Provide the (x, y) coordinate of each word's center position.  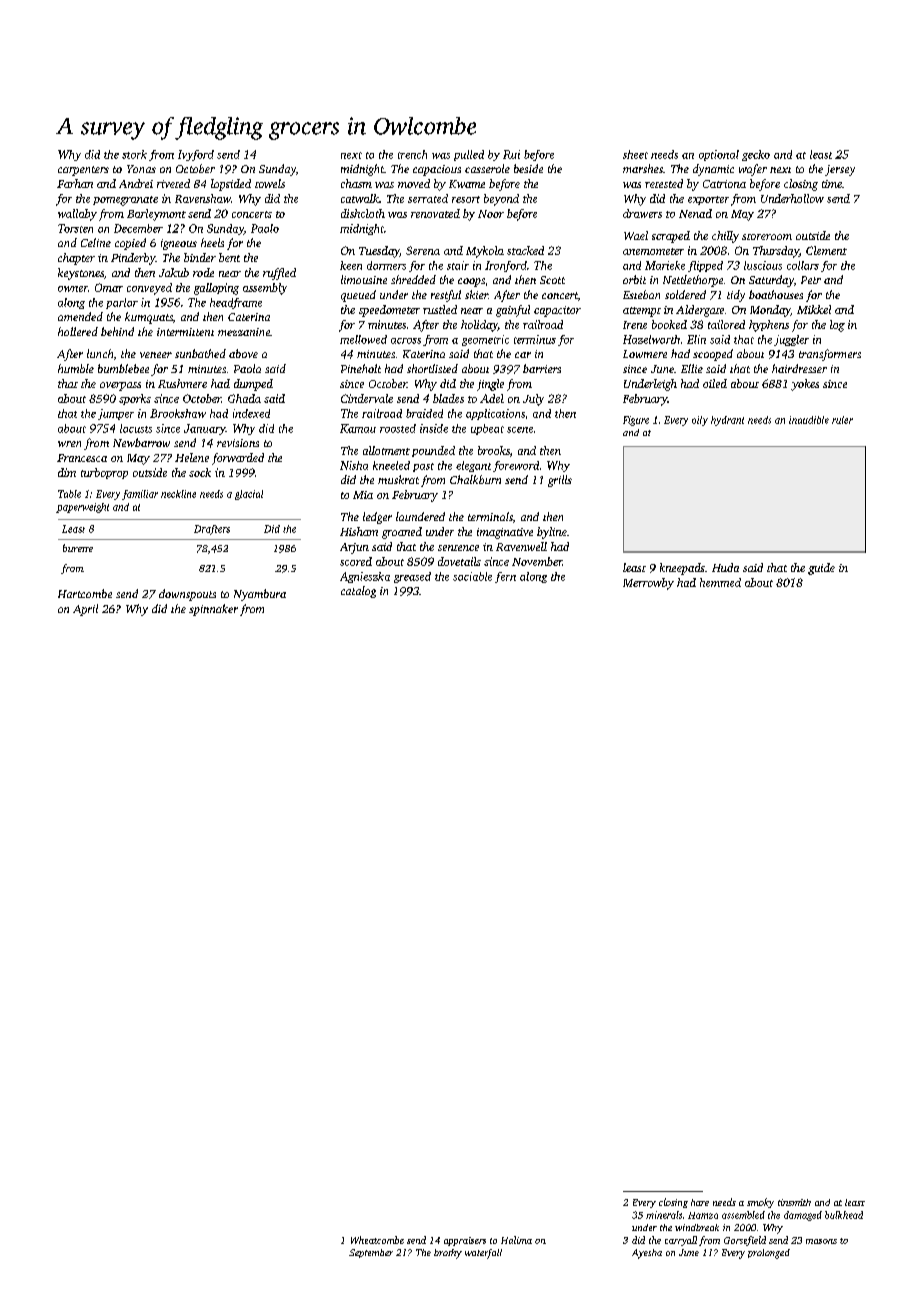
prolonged (769, 1254)
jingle (490, 385)
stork (134, 154)
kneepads (682, 569)
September (371, 1253)
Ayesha (647, 1254)
